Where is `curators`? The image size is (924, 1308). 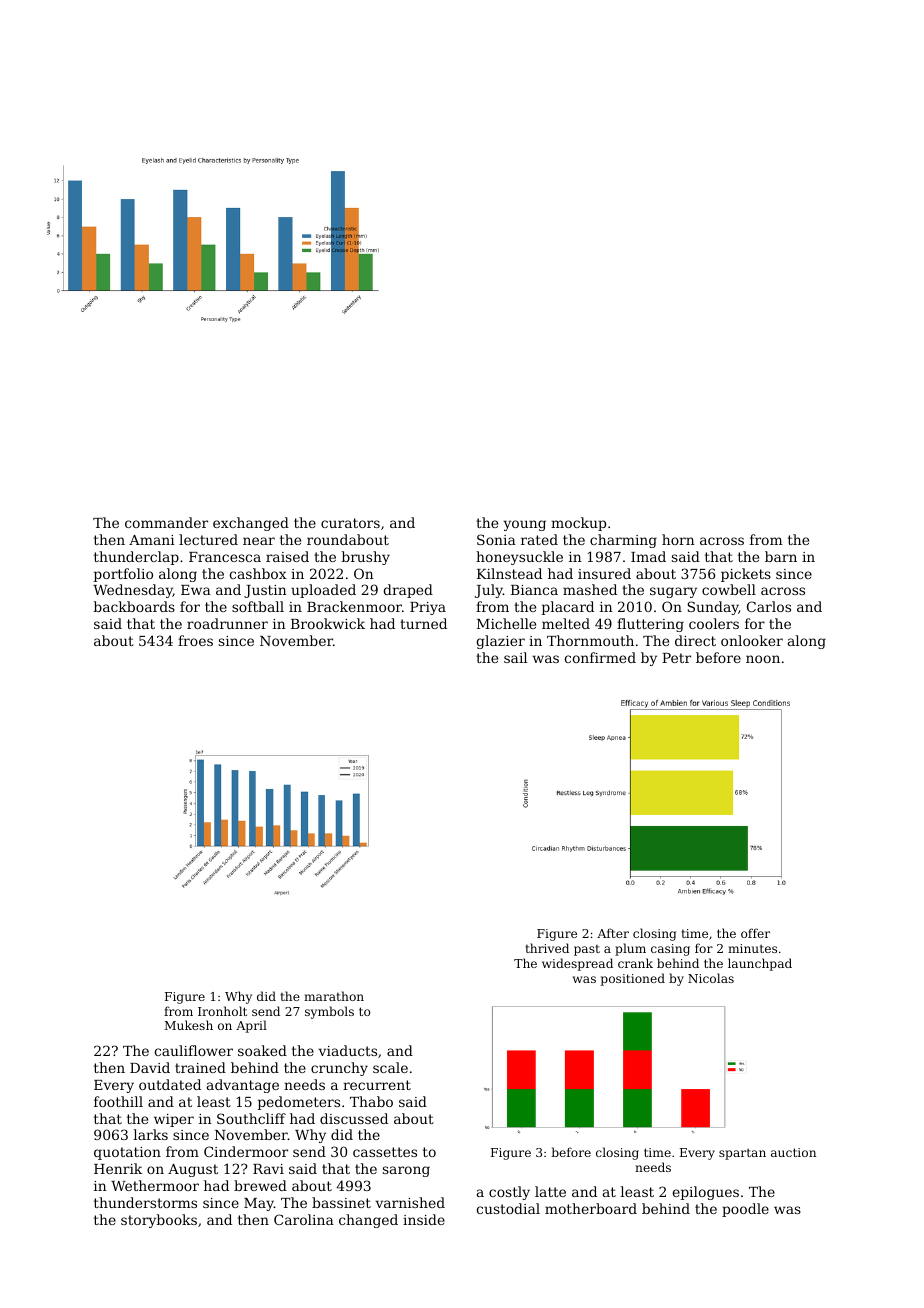
curators is located at coordinates (350, 523).
